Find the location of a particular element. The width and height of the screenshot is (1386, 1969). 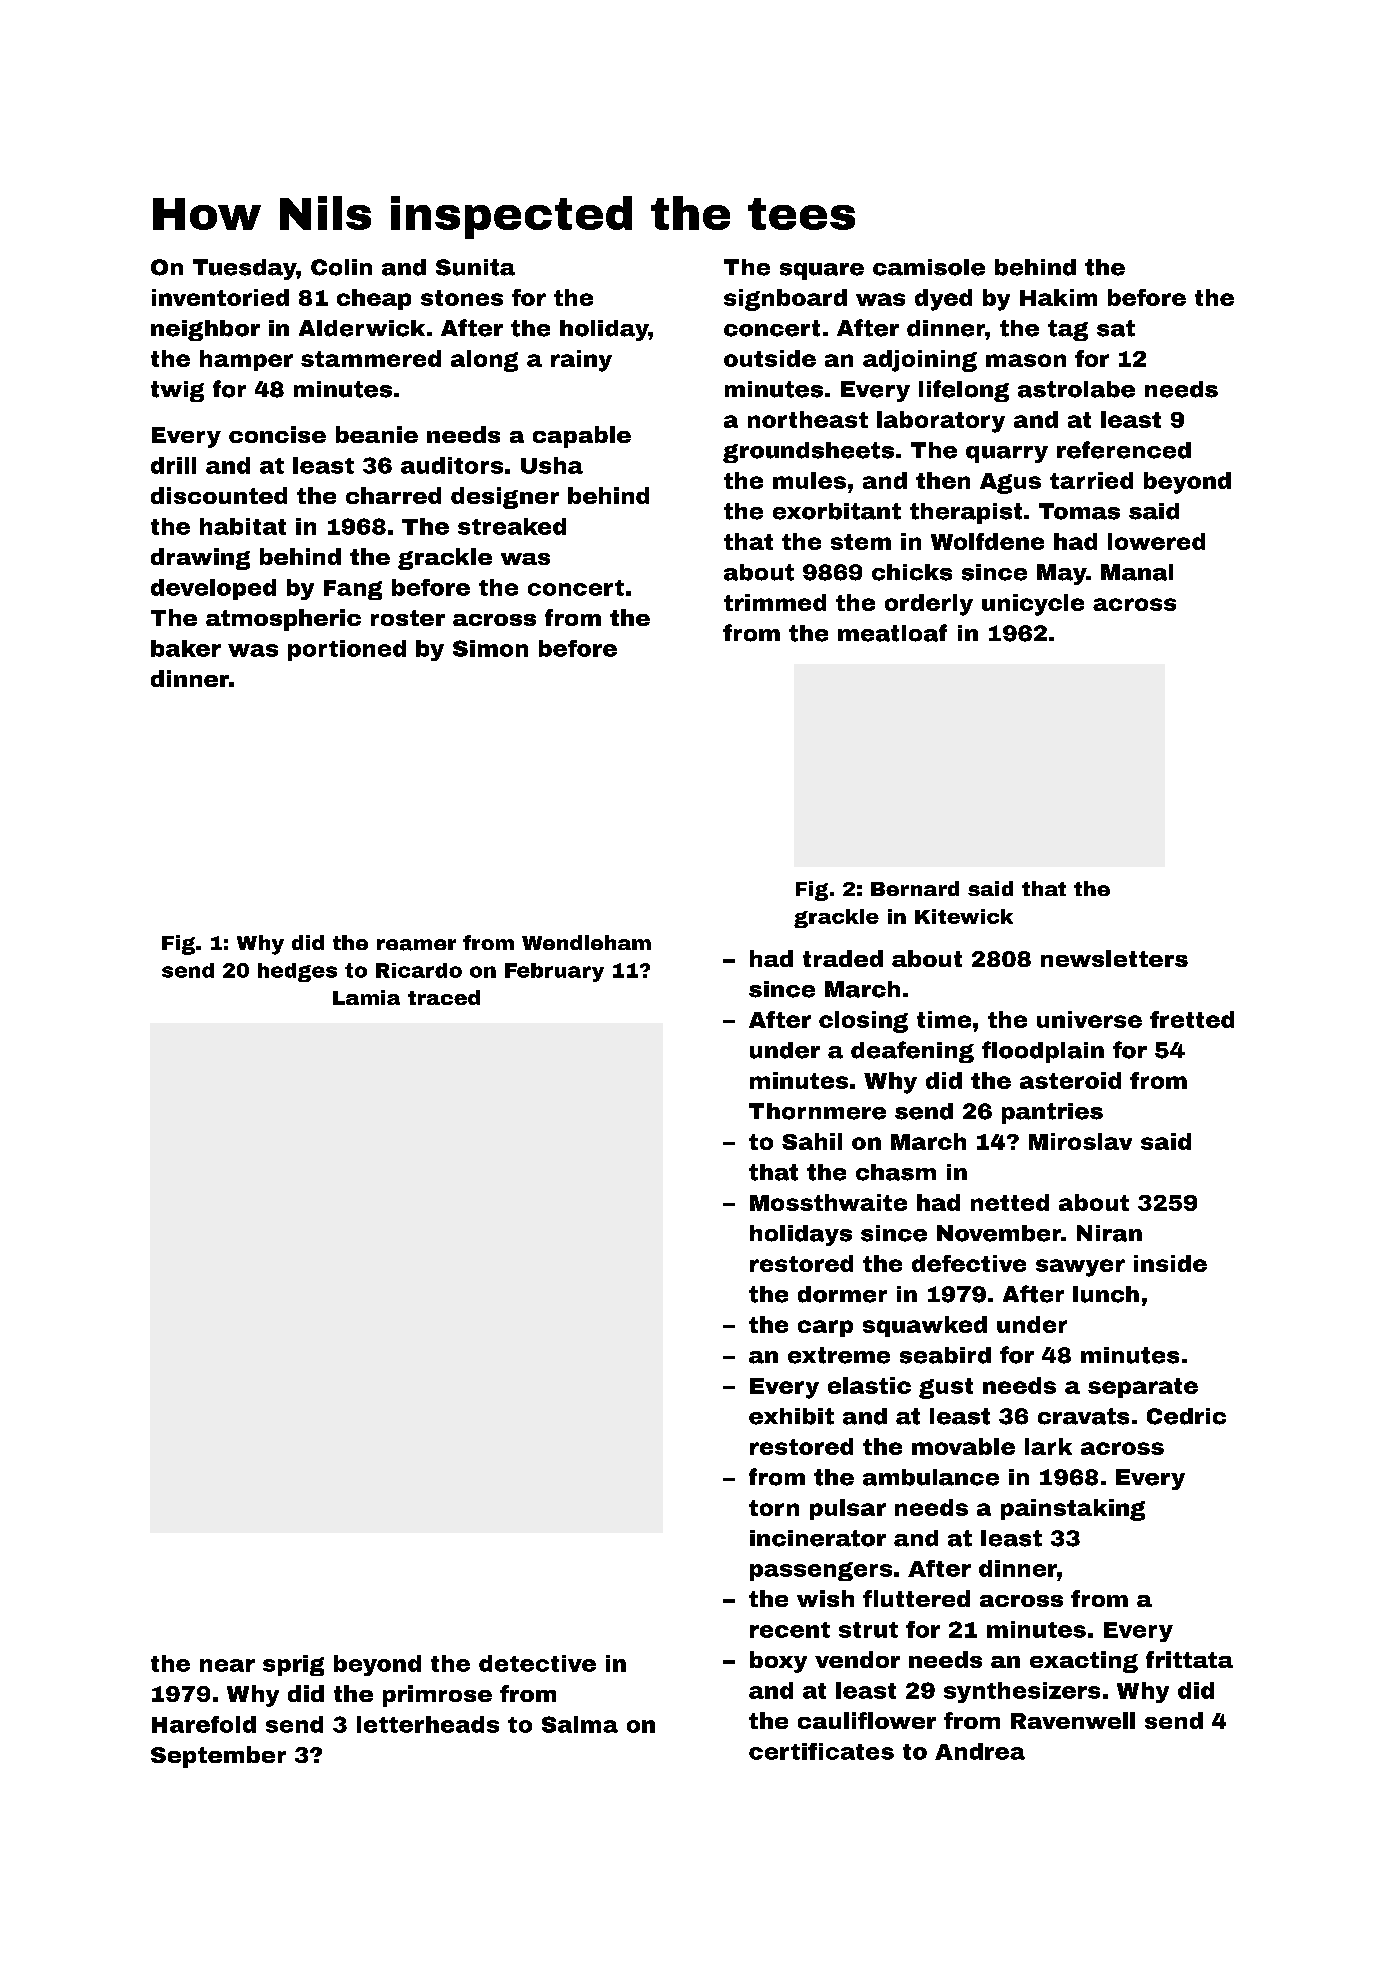

time is located at coordinates (944, 1019).
